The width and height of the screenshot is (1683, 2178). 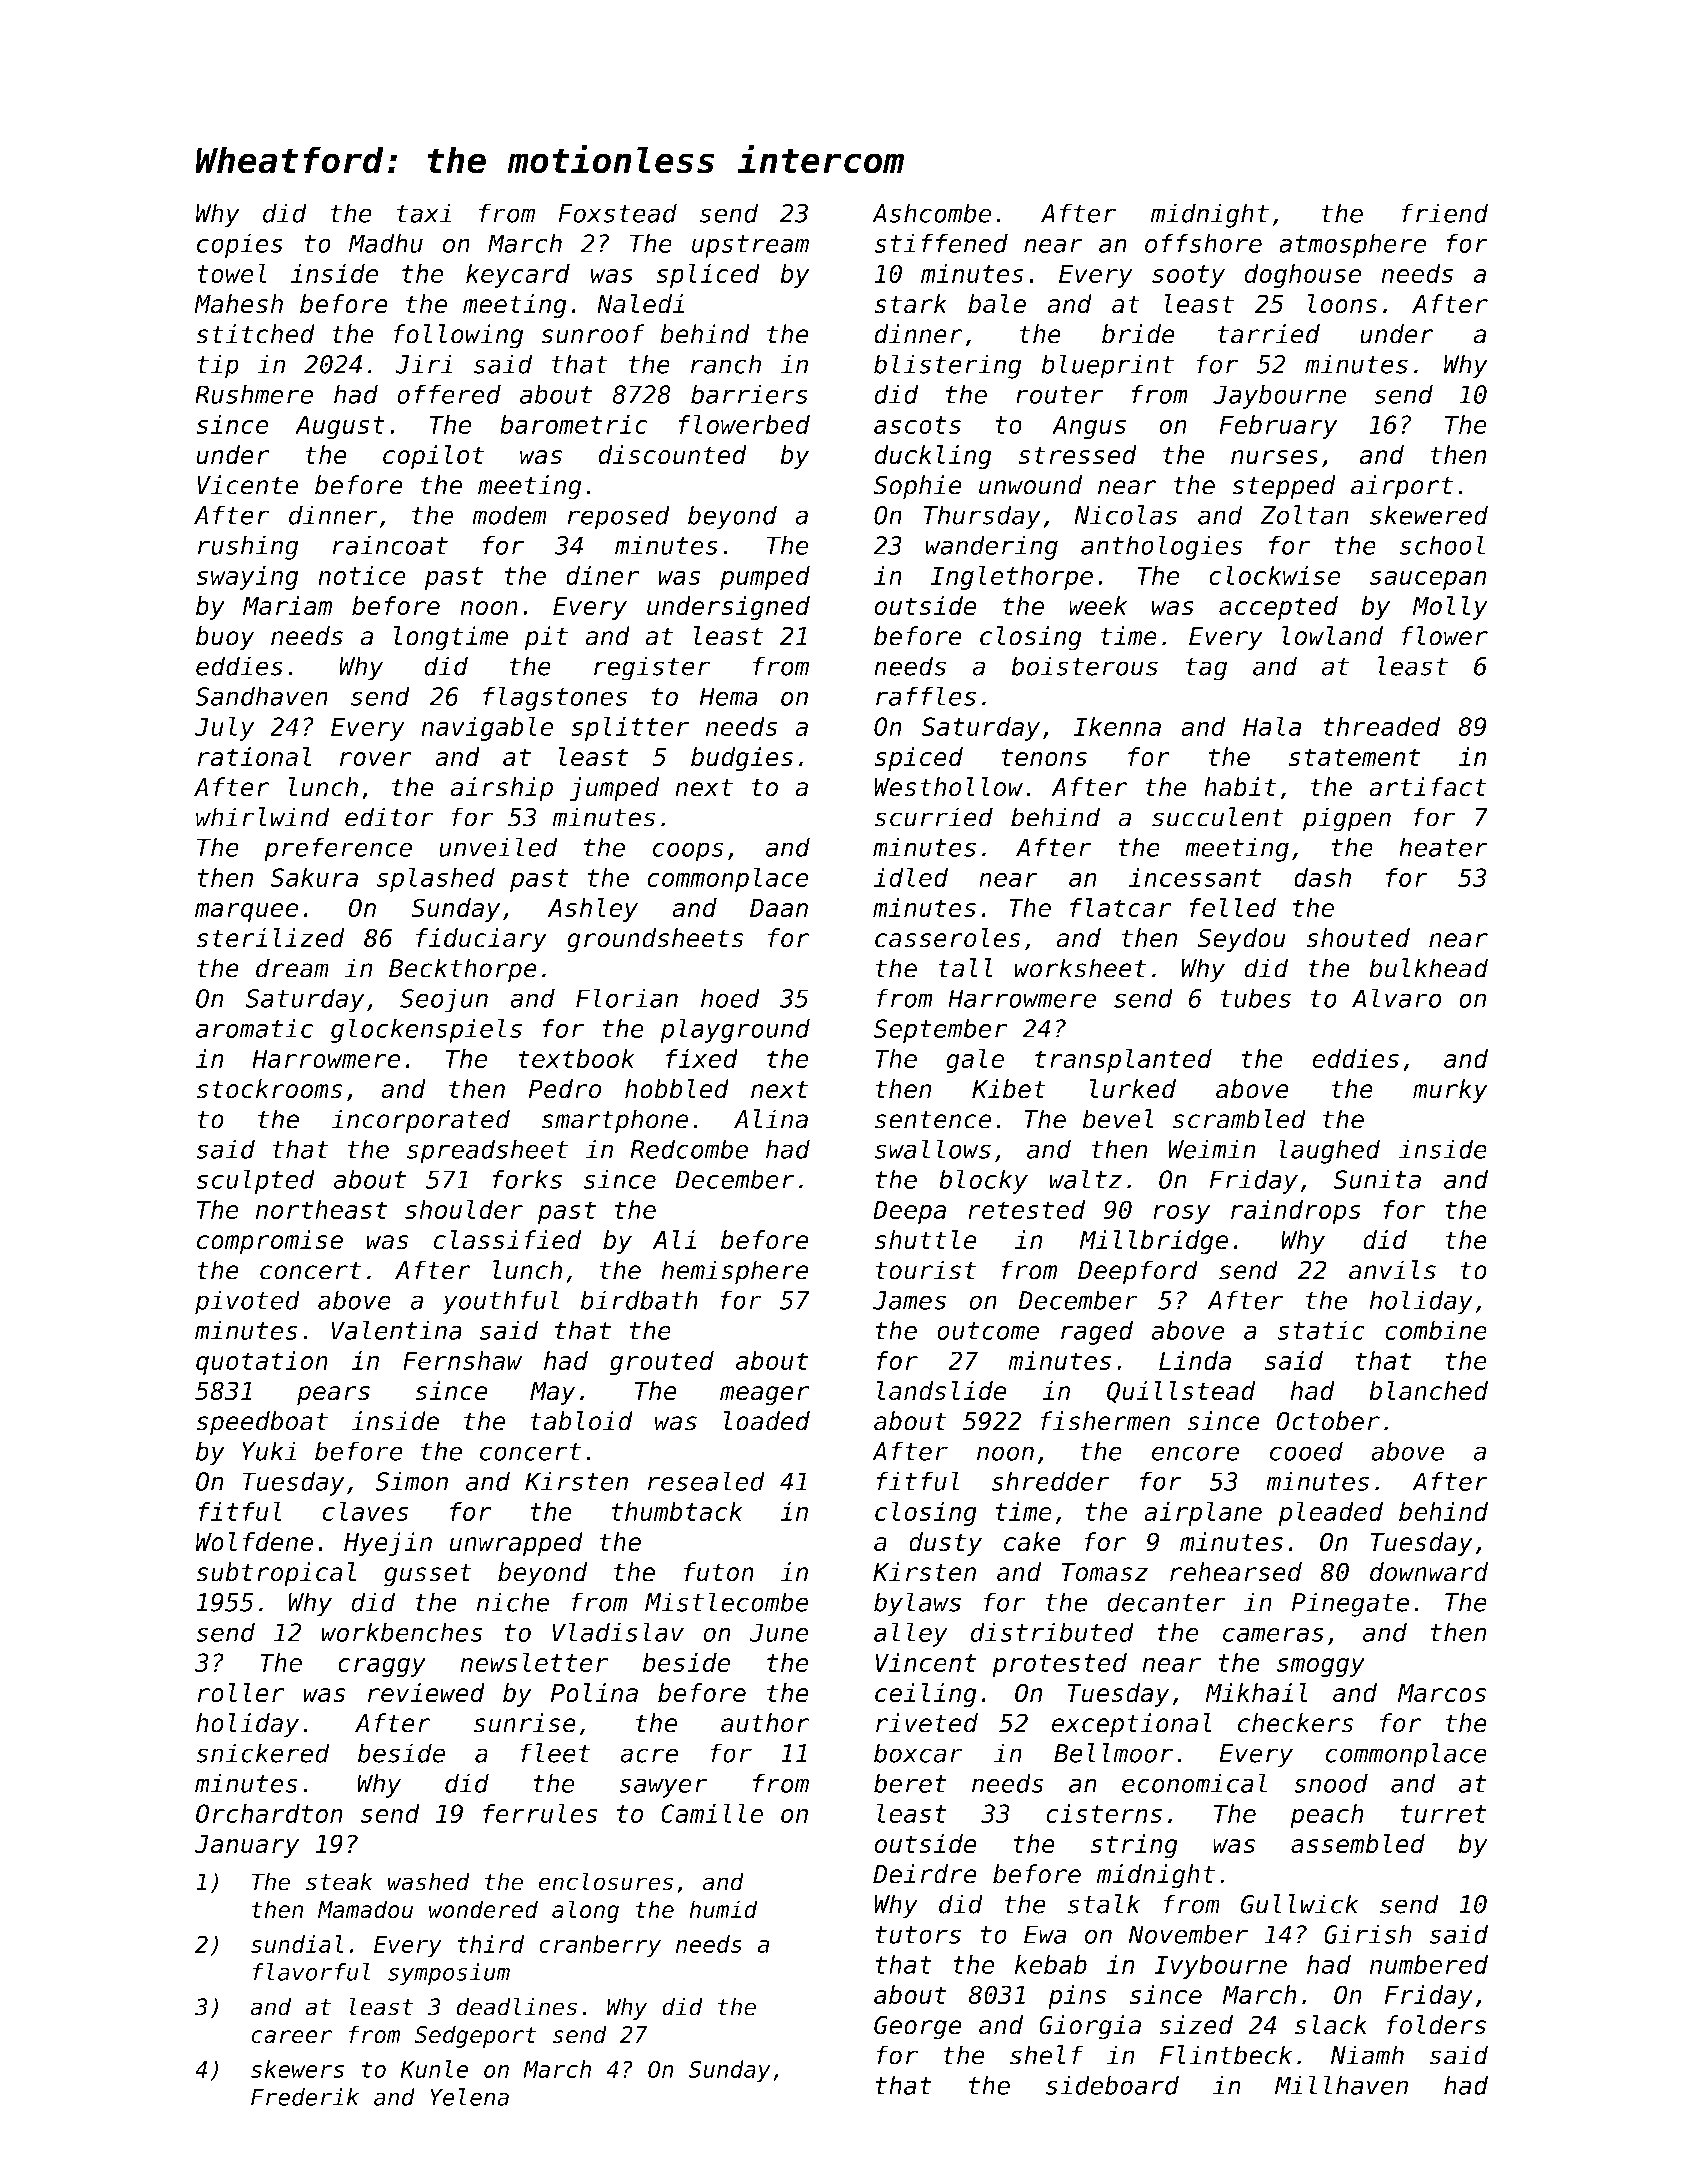 What do you see at coordinates (617, 213) in the screenshot?
I see `Foxstead` at bounding box center [617, 213].
